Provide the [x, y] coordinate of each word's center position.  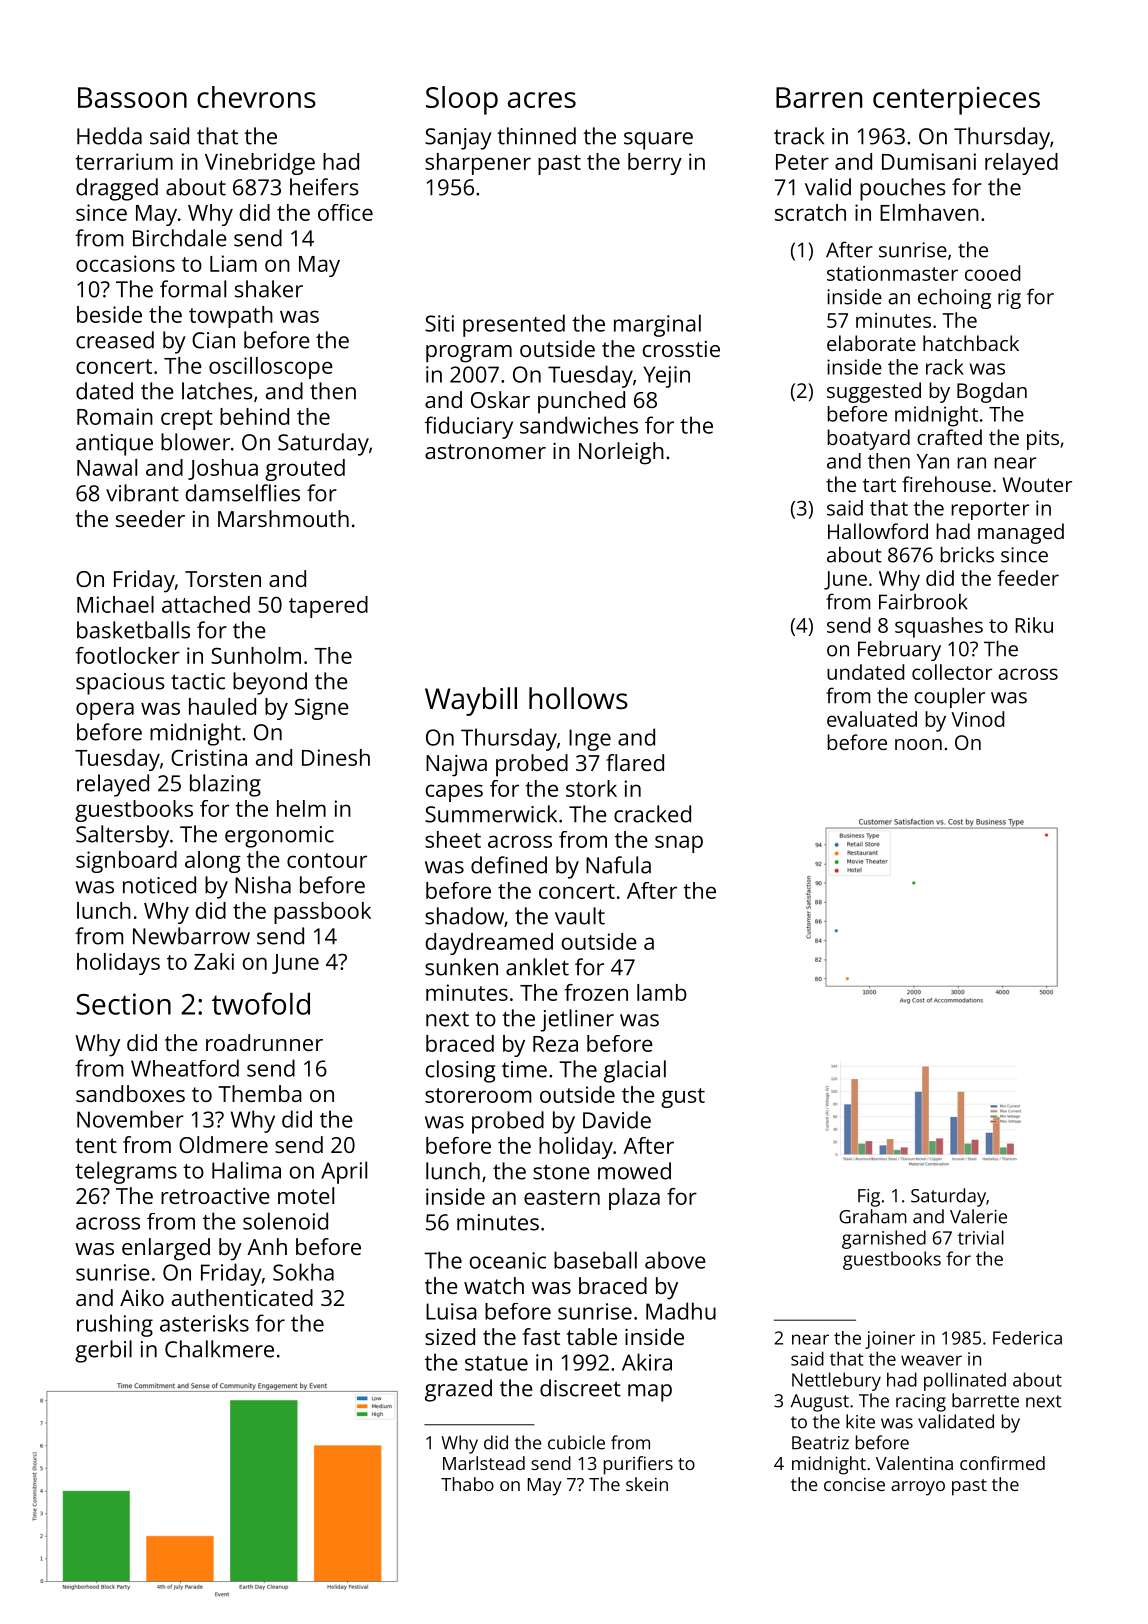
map [650, 1393]
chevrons [256, 97]
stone [561, 1172]
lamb [662, 992]
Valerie [978, 1216]
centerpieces [956, 101]
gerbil [103, 1351]
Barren [819, 97]
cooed [992, 273]
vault [580, 916]
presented [514, 325]
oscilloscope [271, 368]
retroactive [215, 1196]
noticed [159, 885]
